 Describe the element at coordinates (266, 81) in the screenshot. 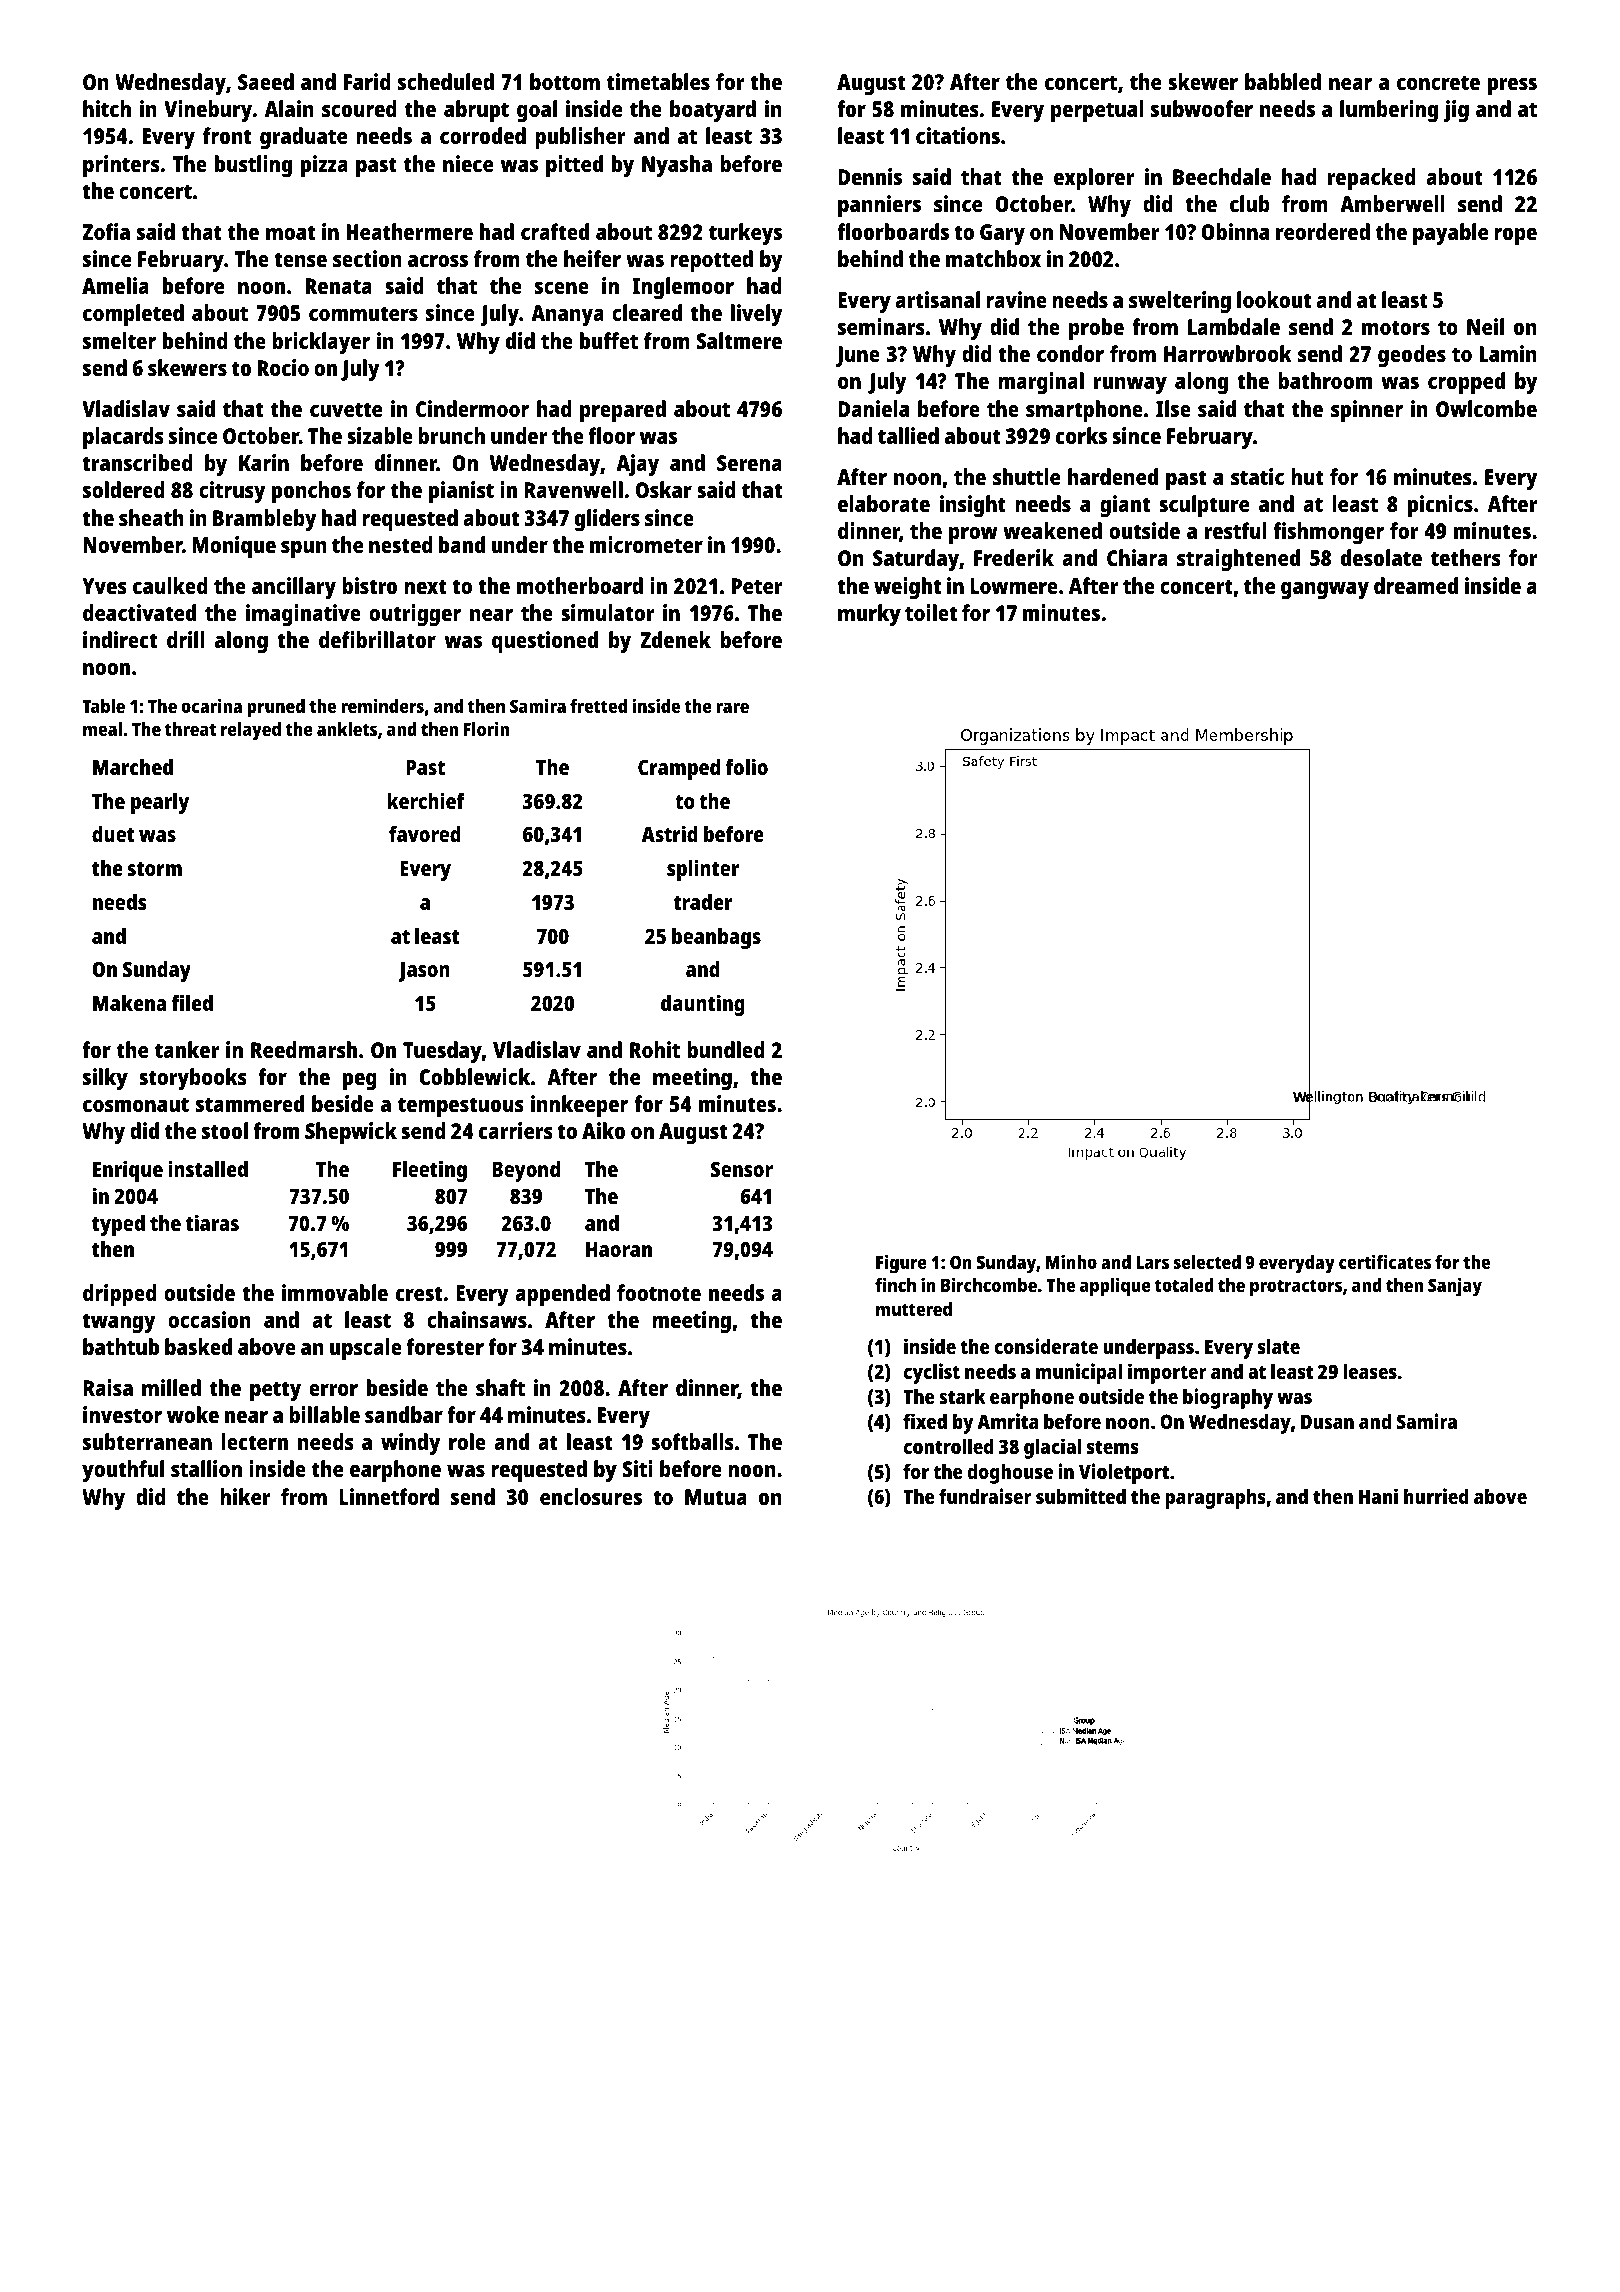

I see `Saeed` at that location.
